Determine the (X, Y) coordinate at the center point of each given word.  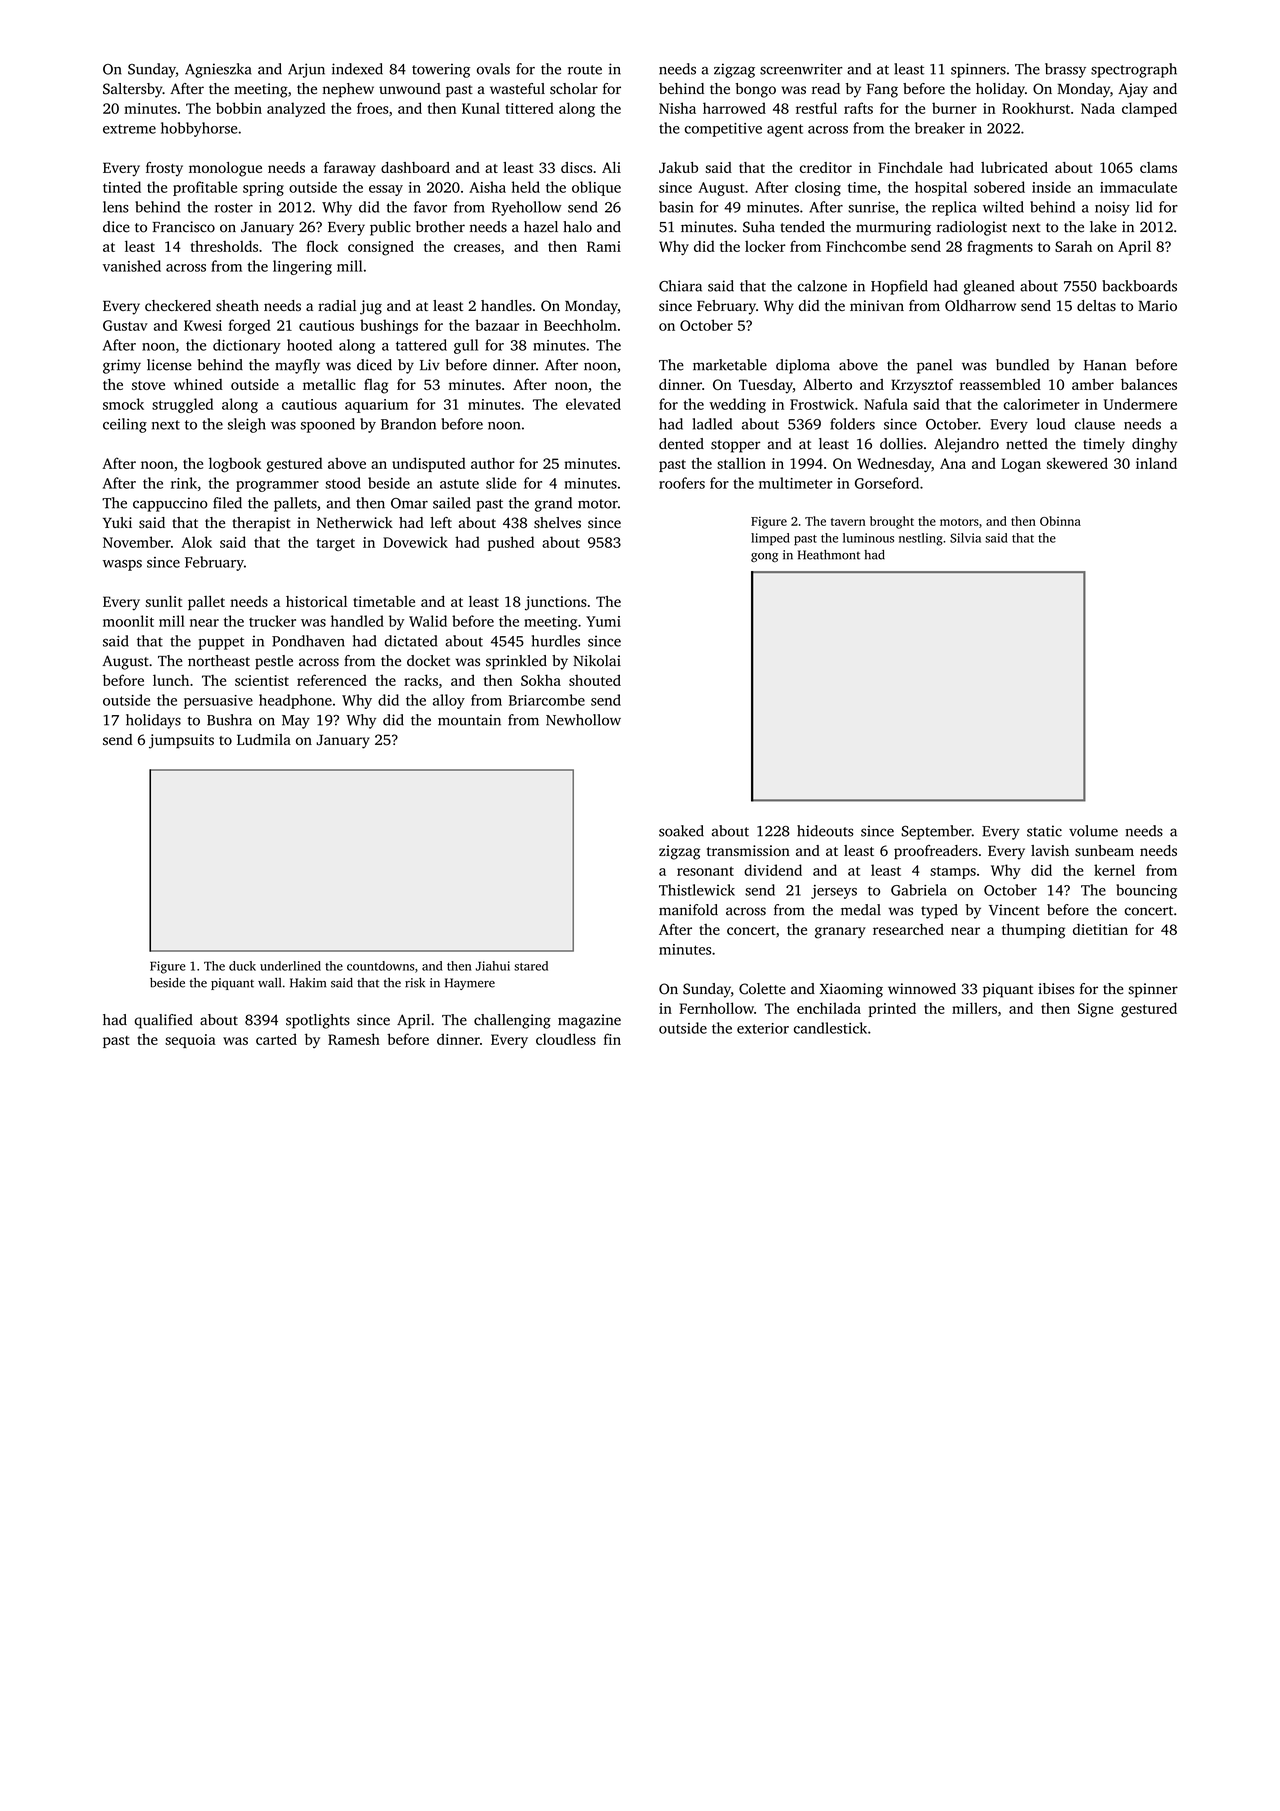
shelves (557, 522)
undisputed (429, 464)
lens (116, 207)
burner (954, 108)
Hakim (308, 983)
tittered (529, 108)
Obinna (1060, 521)
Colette (762, 989)
